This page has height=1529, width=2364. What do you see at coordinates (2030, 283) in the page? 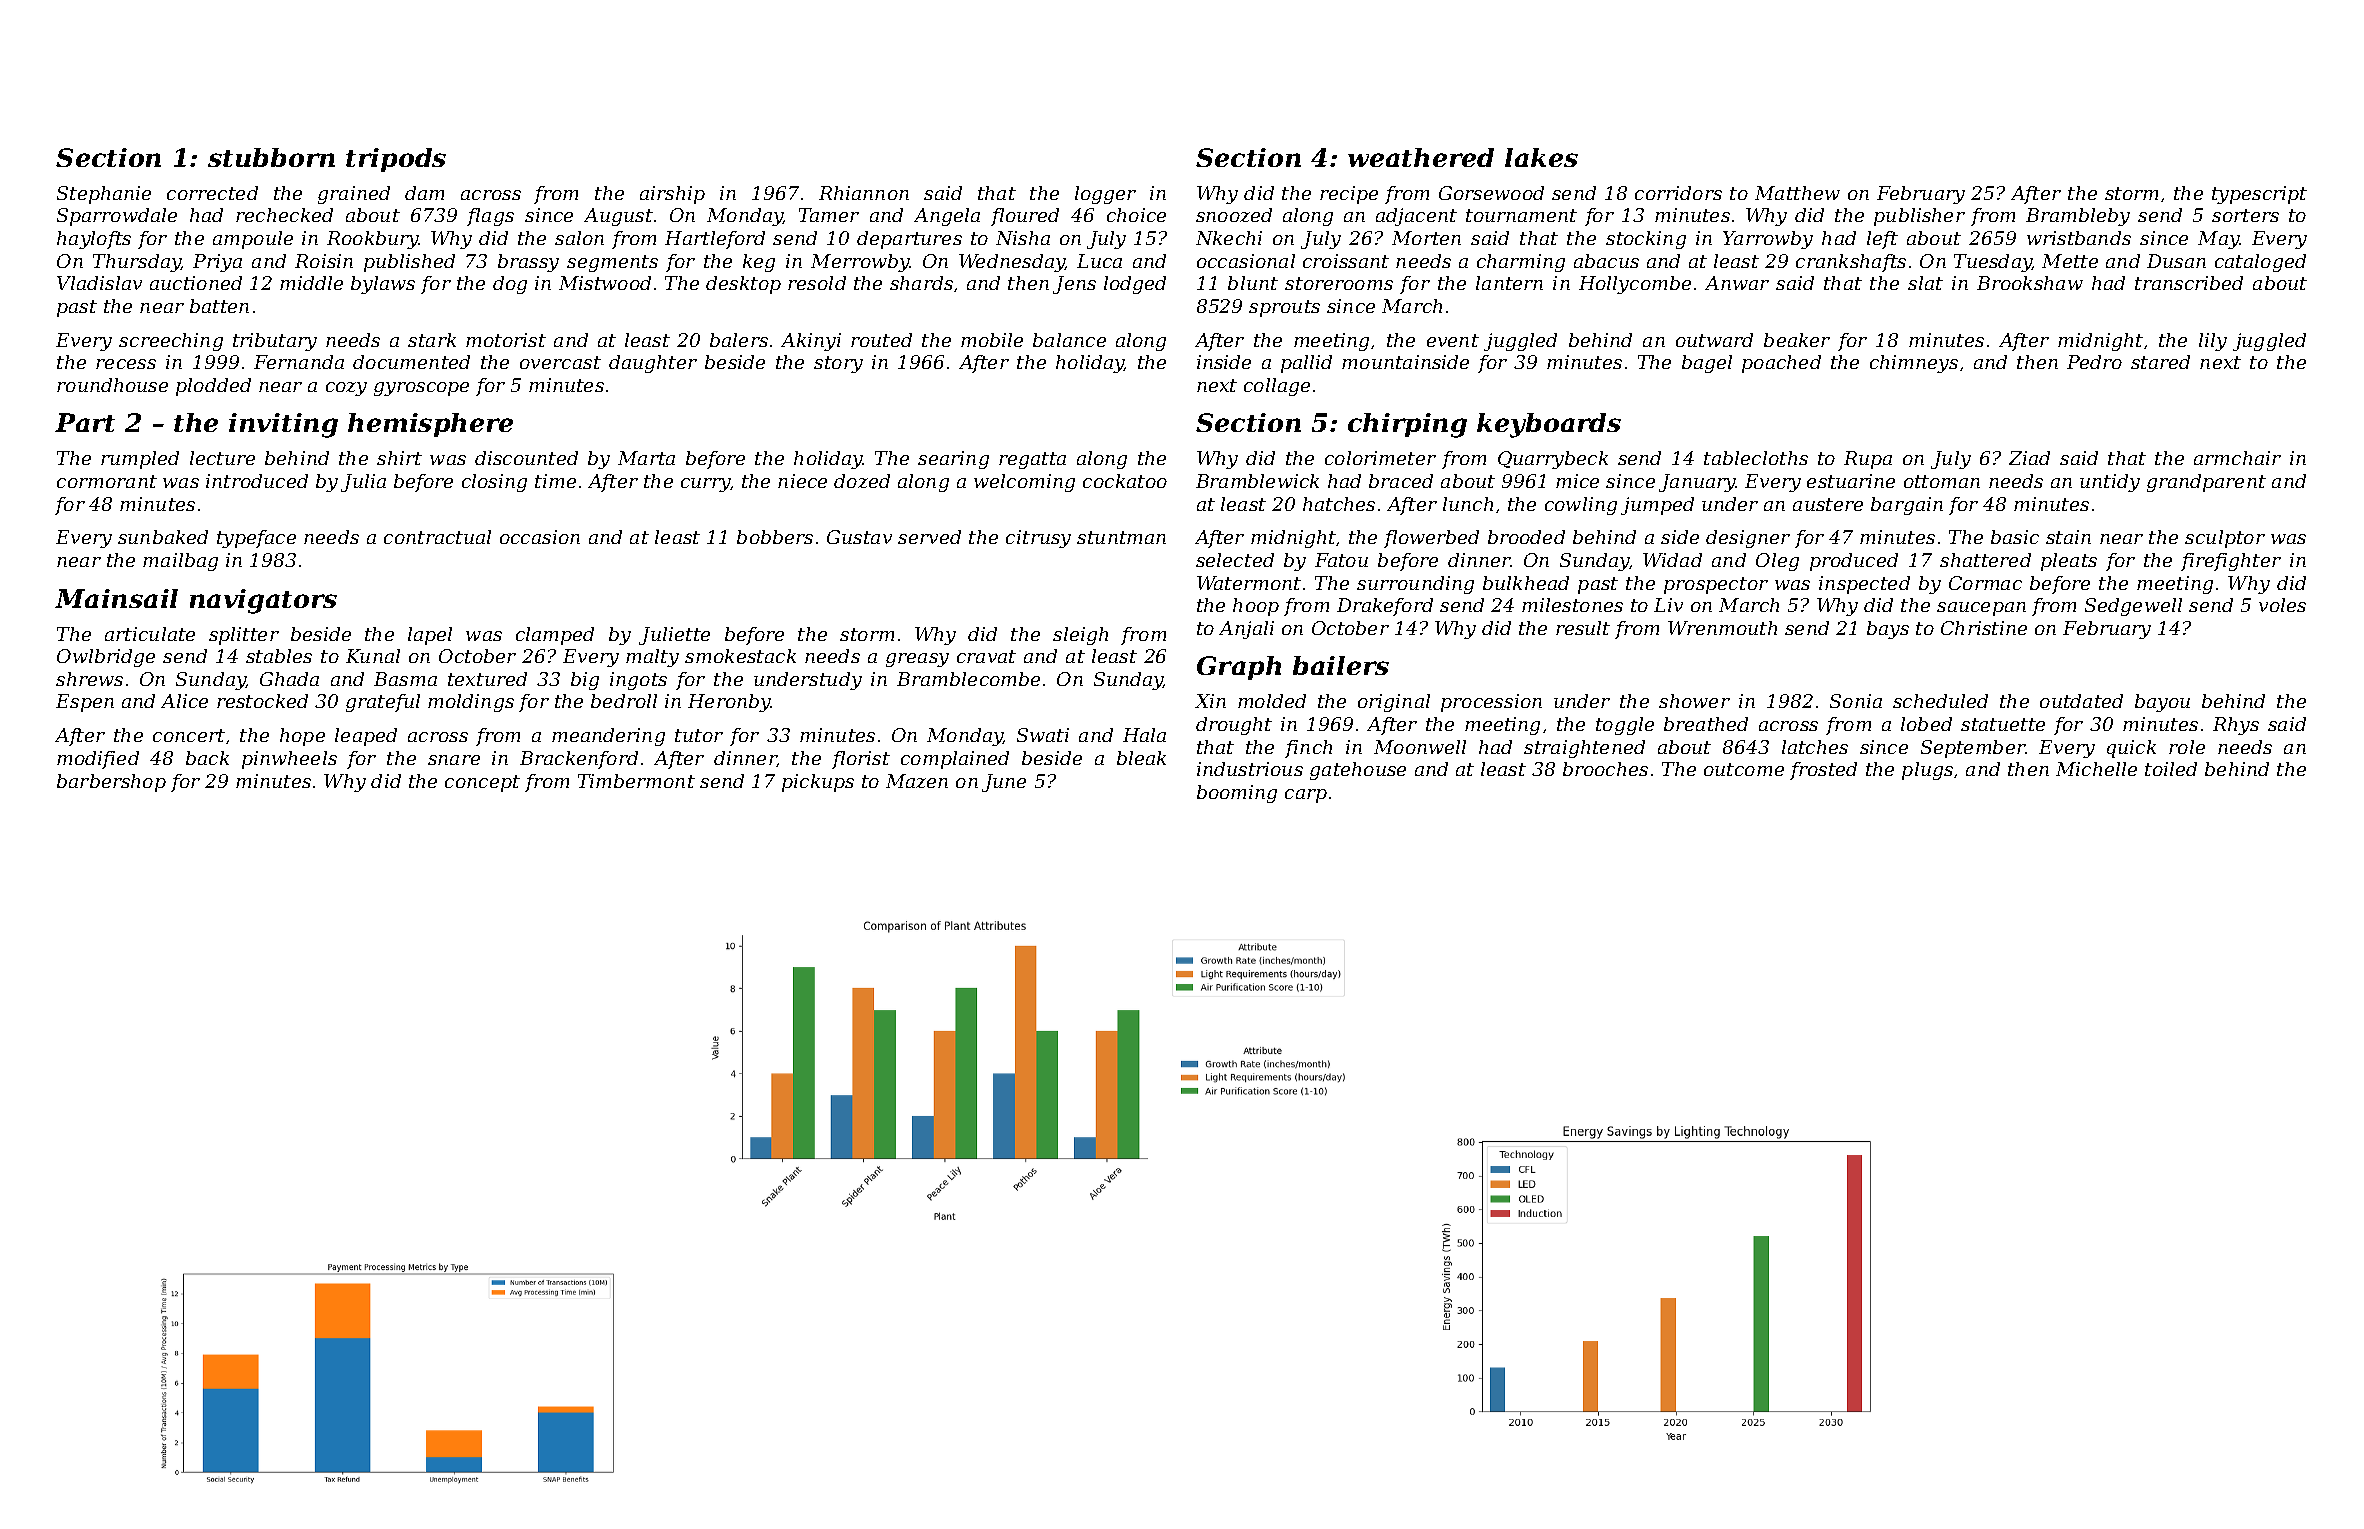
I see `Brookshaw` at bounding box center [2030, 283].
